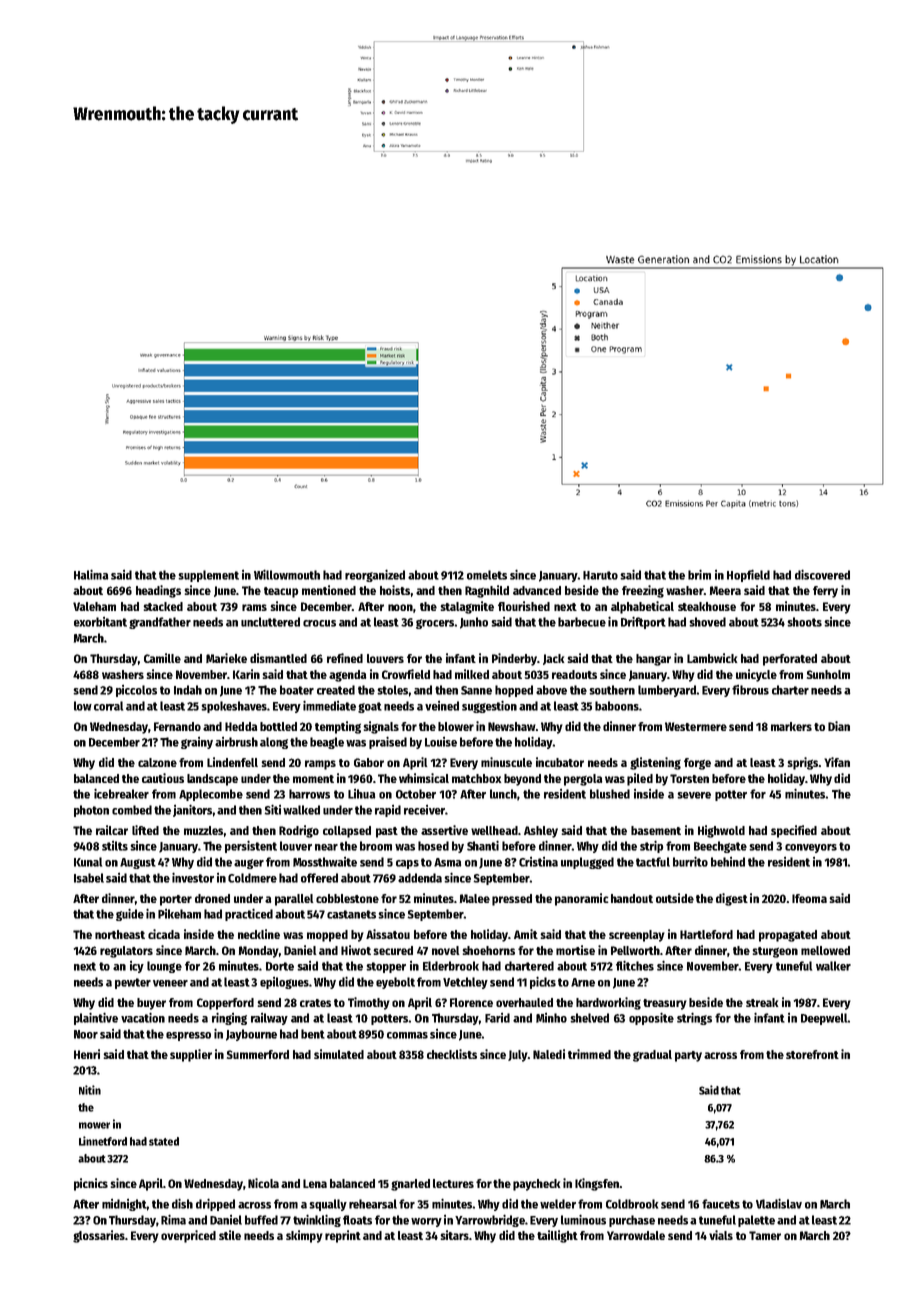 The width and height of the screenshot is (924, 1308). Describe the element at coordinates (179, 913) in the screenshot. I see `Pikeham` at that location.
